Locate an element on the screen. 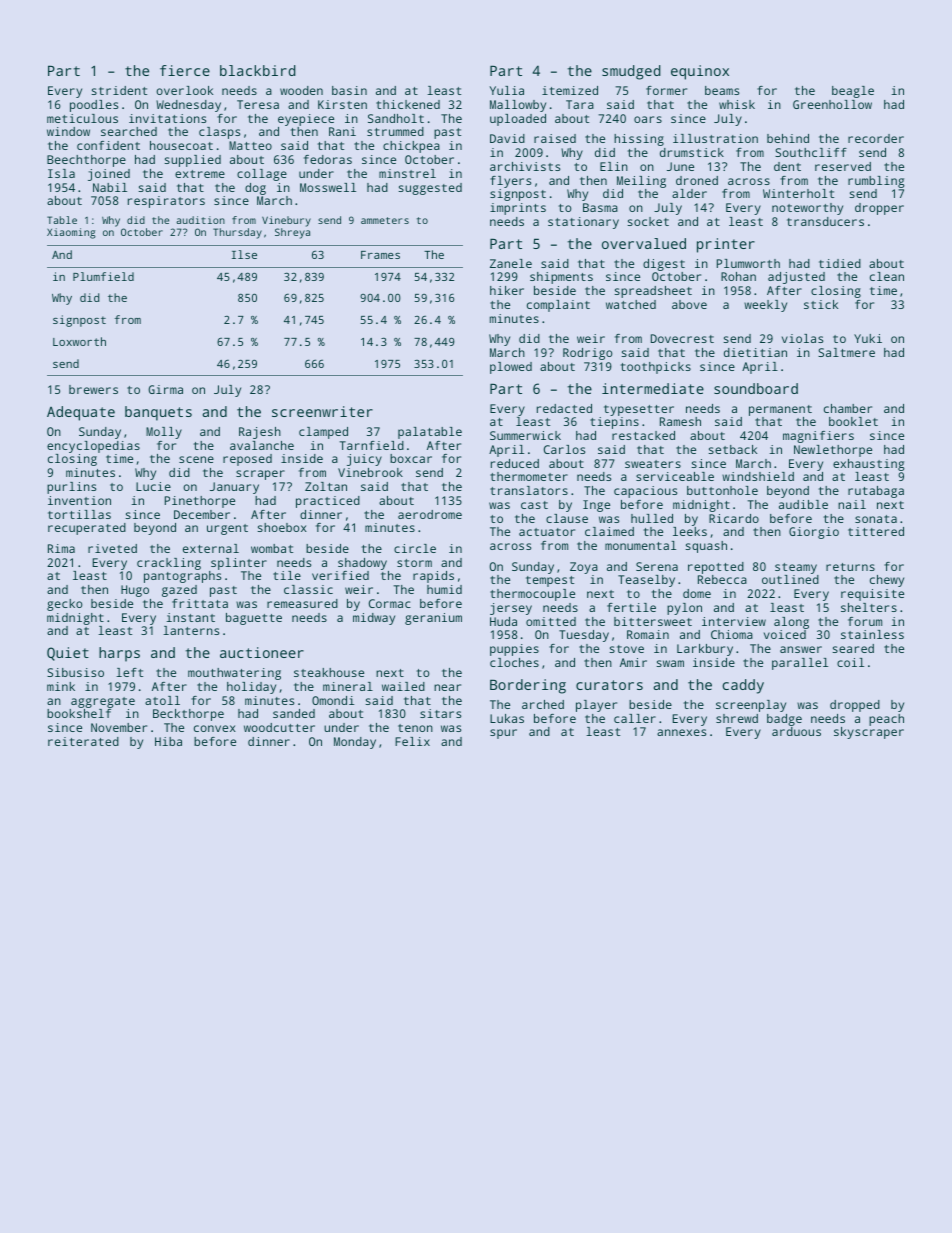 This screenshot has width=952, height=1233. wooden is located at coordinates (301, 90).
